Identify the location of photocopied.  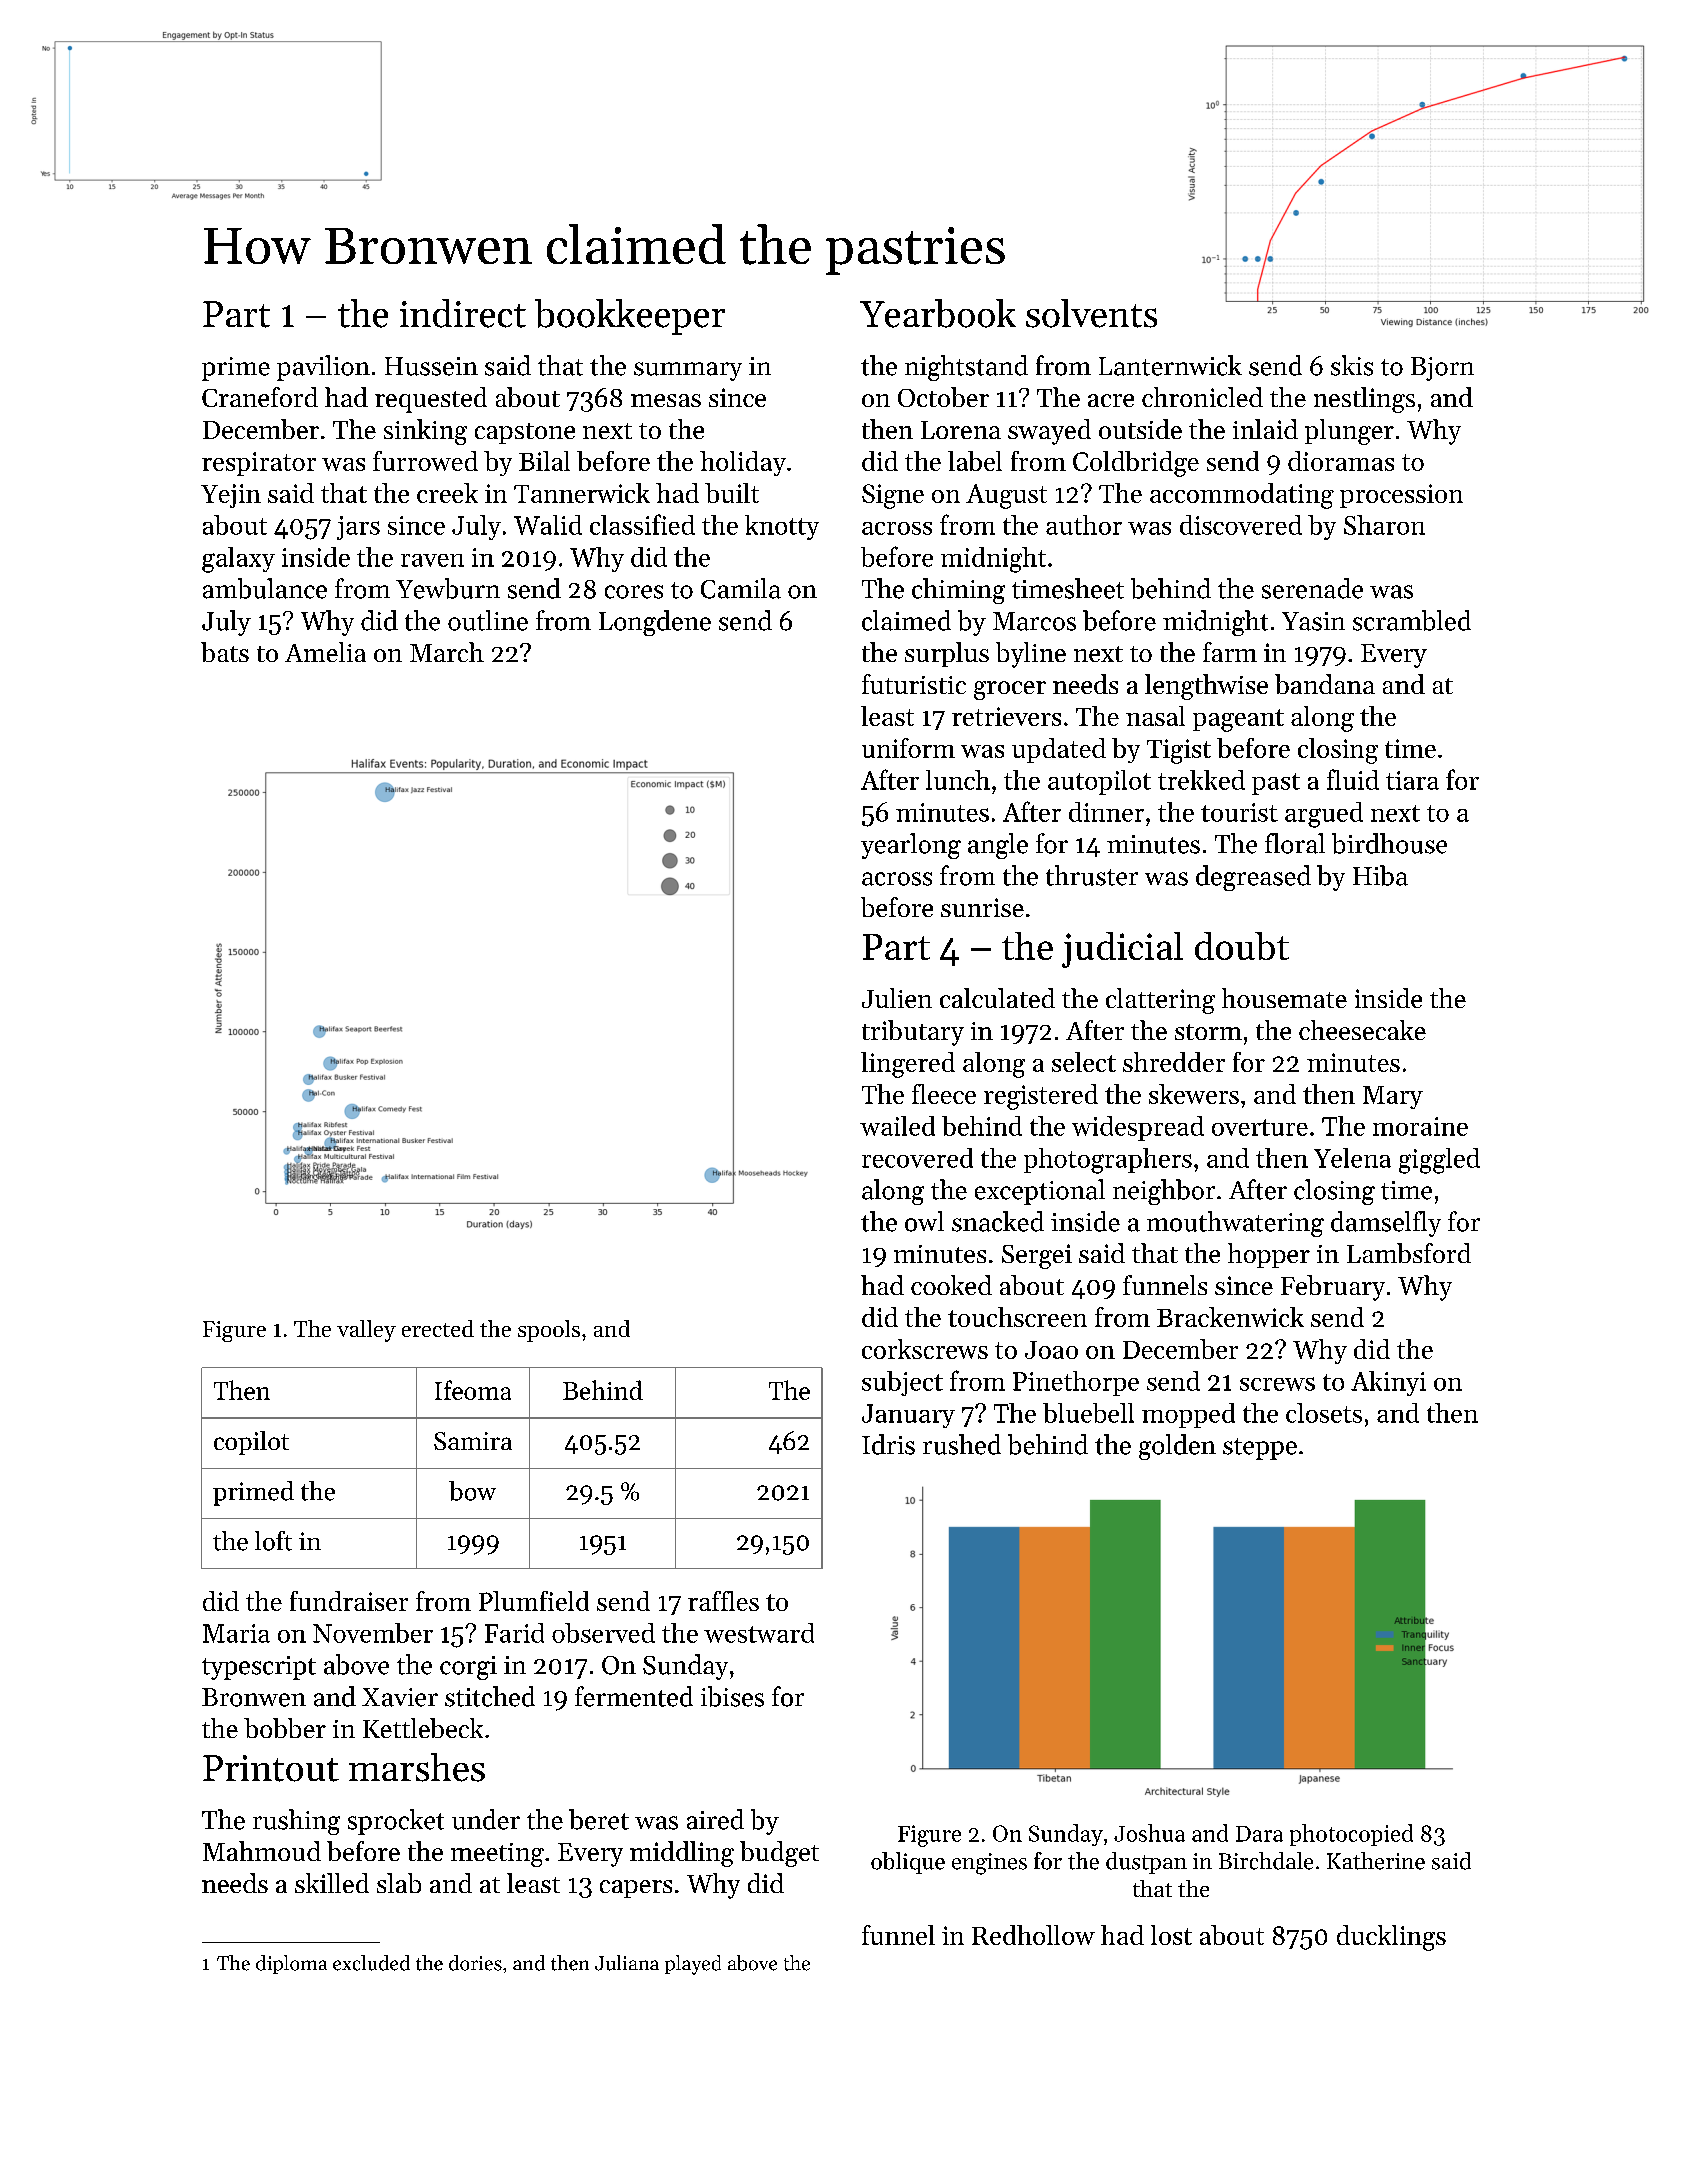
(1351, 1835).
